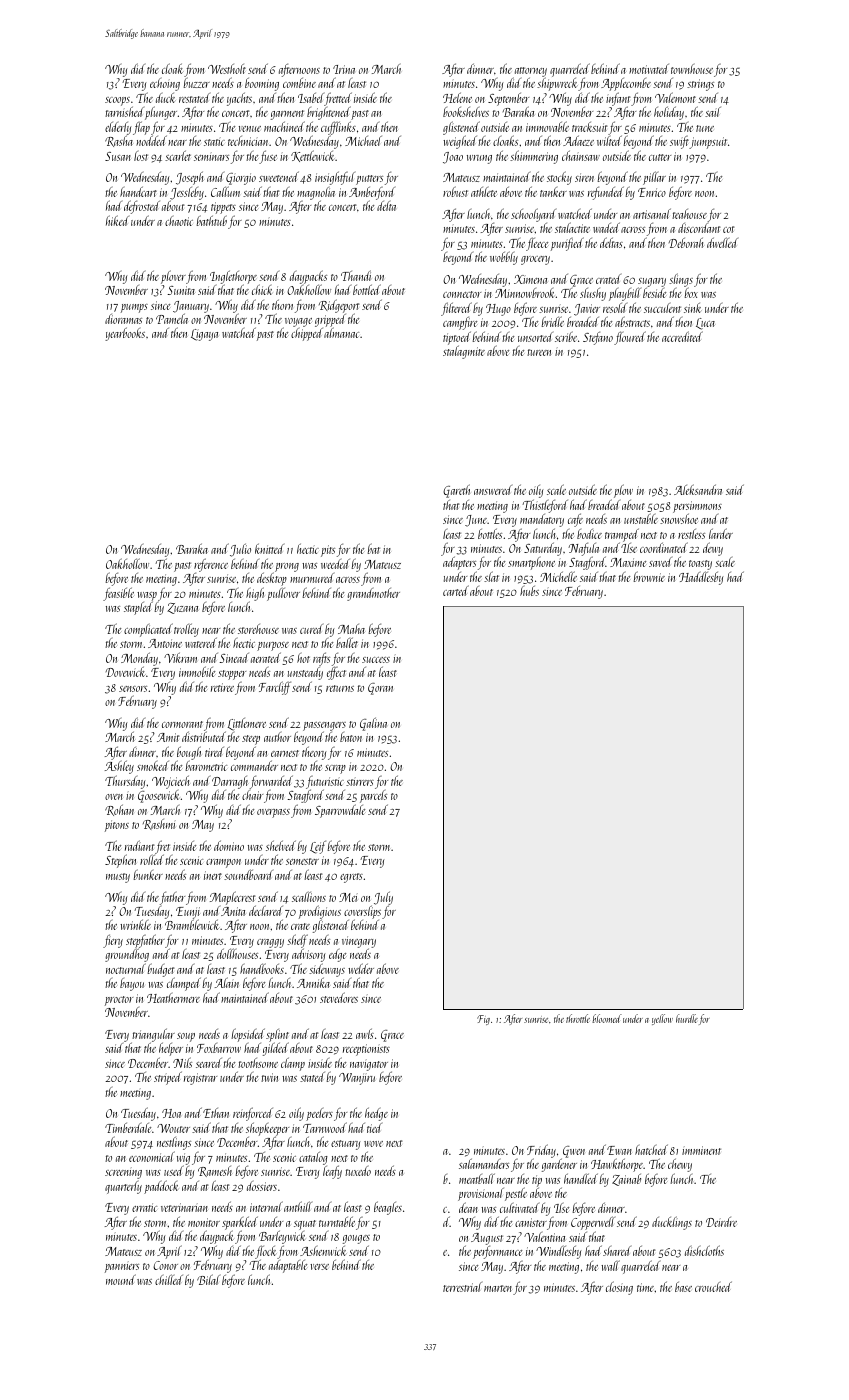 This screenshot has width=849, height=1400. I want to click on answered, so click(493, 490).
